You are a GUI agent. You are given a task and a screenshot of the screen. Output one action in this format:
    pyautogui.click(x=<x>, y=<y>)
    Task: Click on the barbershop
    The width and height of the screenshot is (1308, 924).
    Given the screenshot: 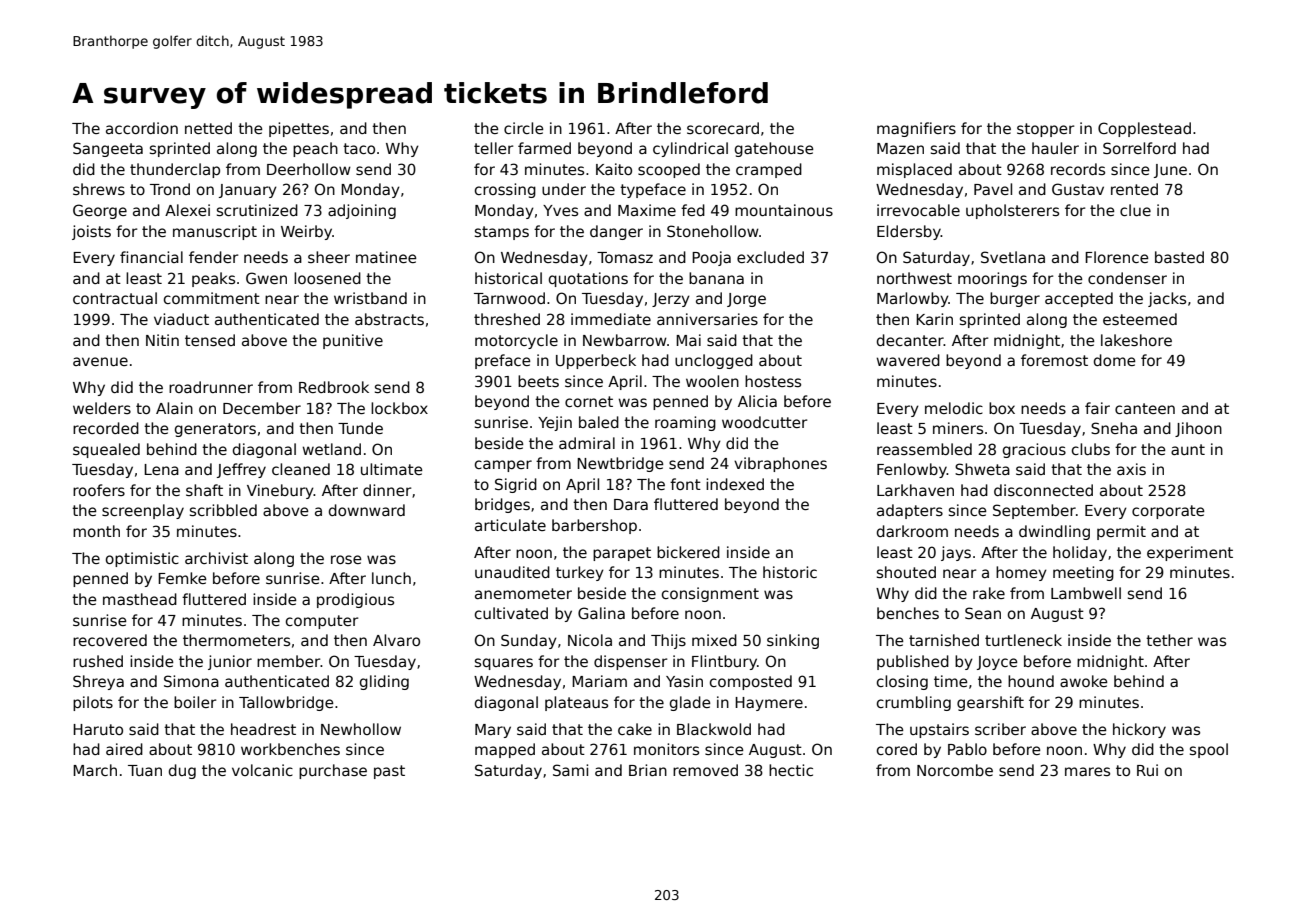 What is the action you would take?
    pyautogui.click(x=594, y=526)
